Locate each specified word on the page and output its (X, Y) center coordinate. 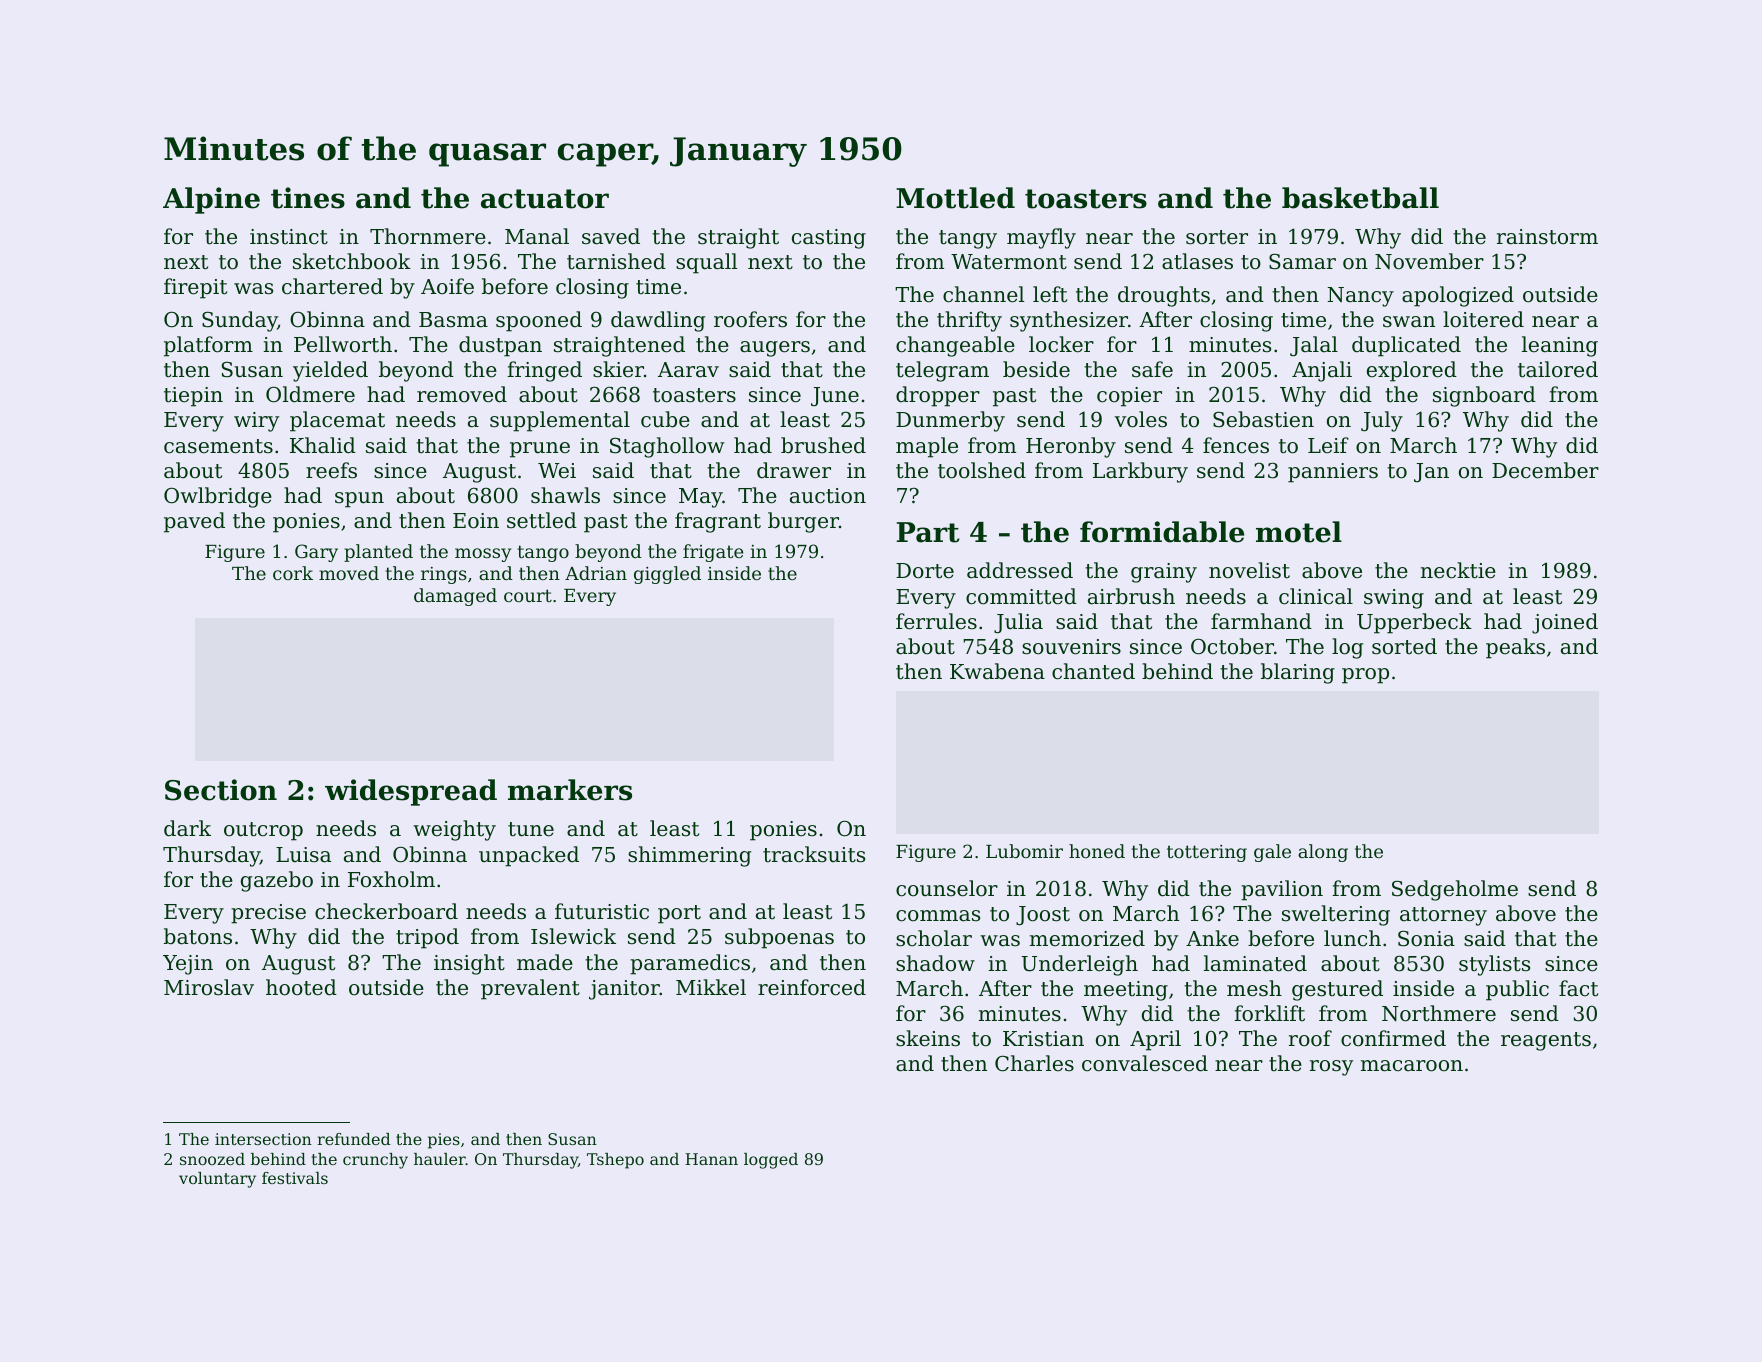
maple (927, 447)
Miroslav (209, 987)
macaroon (1412, 1066)
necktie (1458, 570)
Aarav (688, 369)
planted (378, 553)
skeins (928, 1038)
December (1545, 470)
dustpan (500, 346)
